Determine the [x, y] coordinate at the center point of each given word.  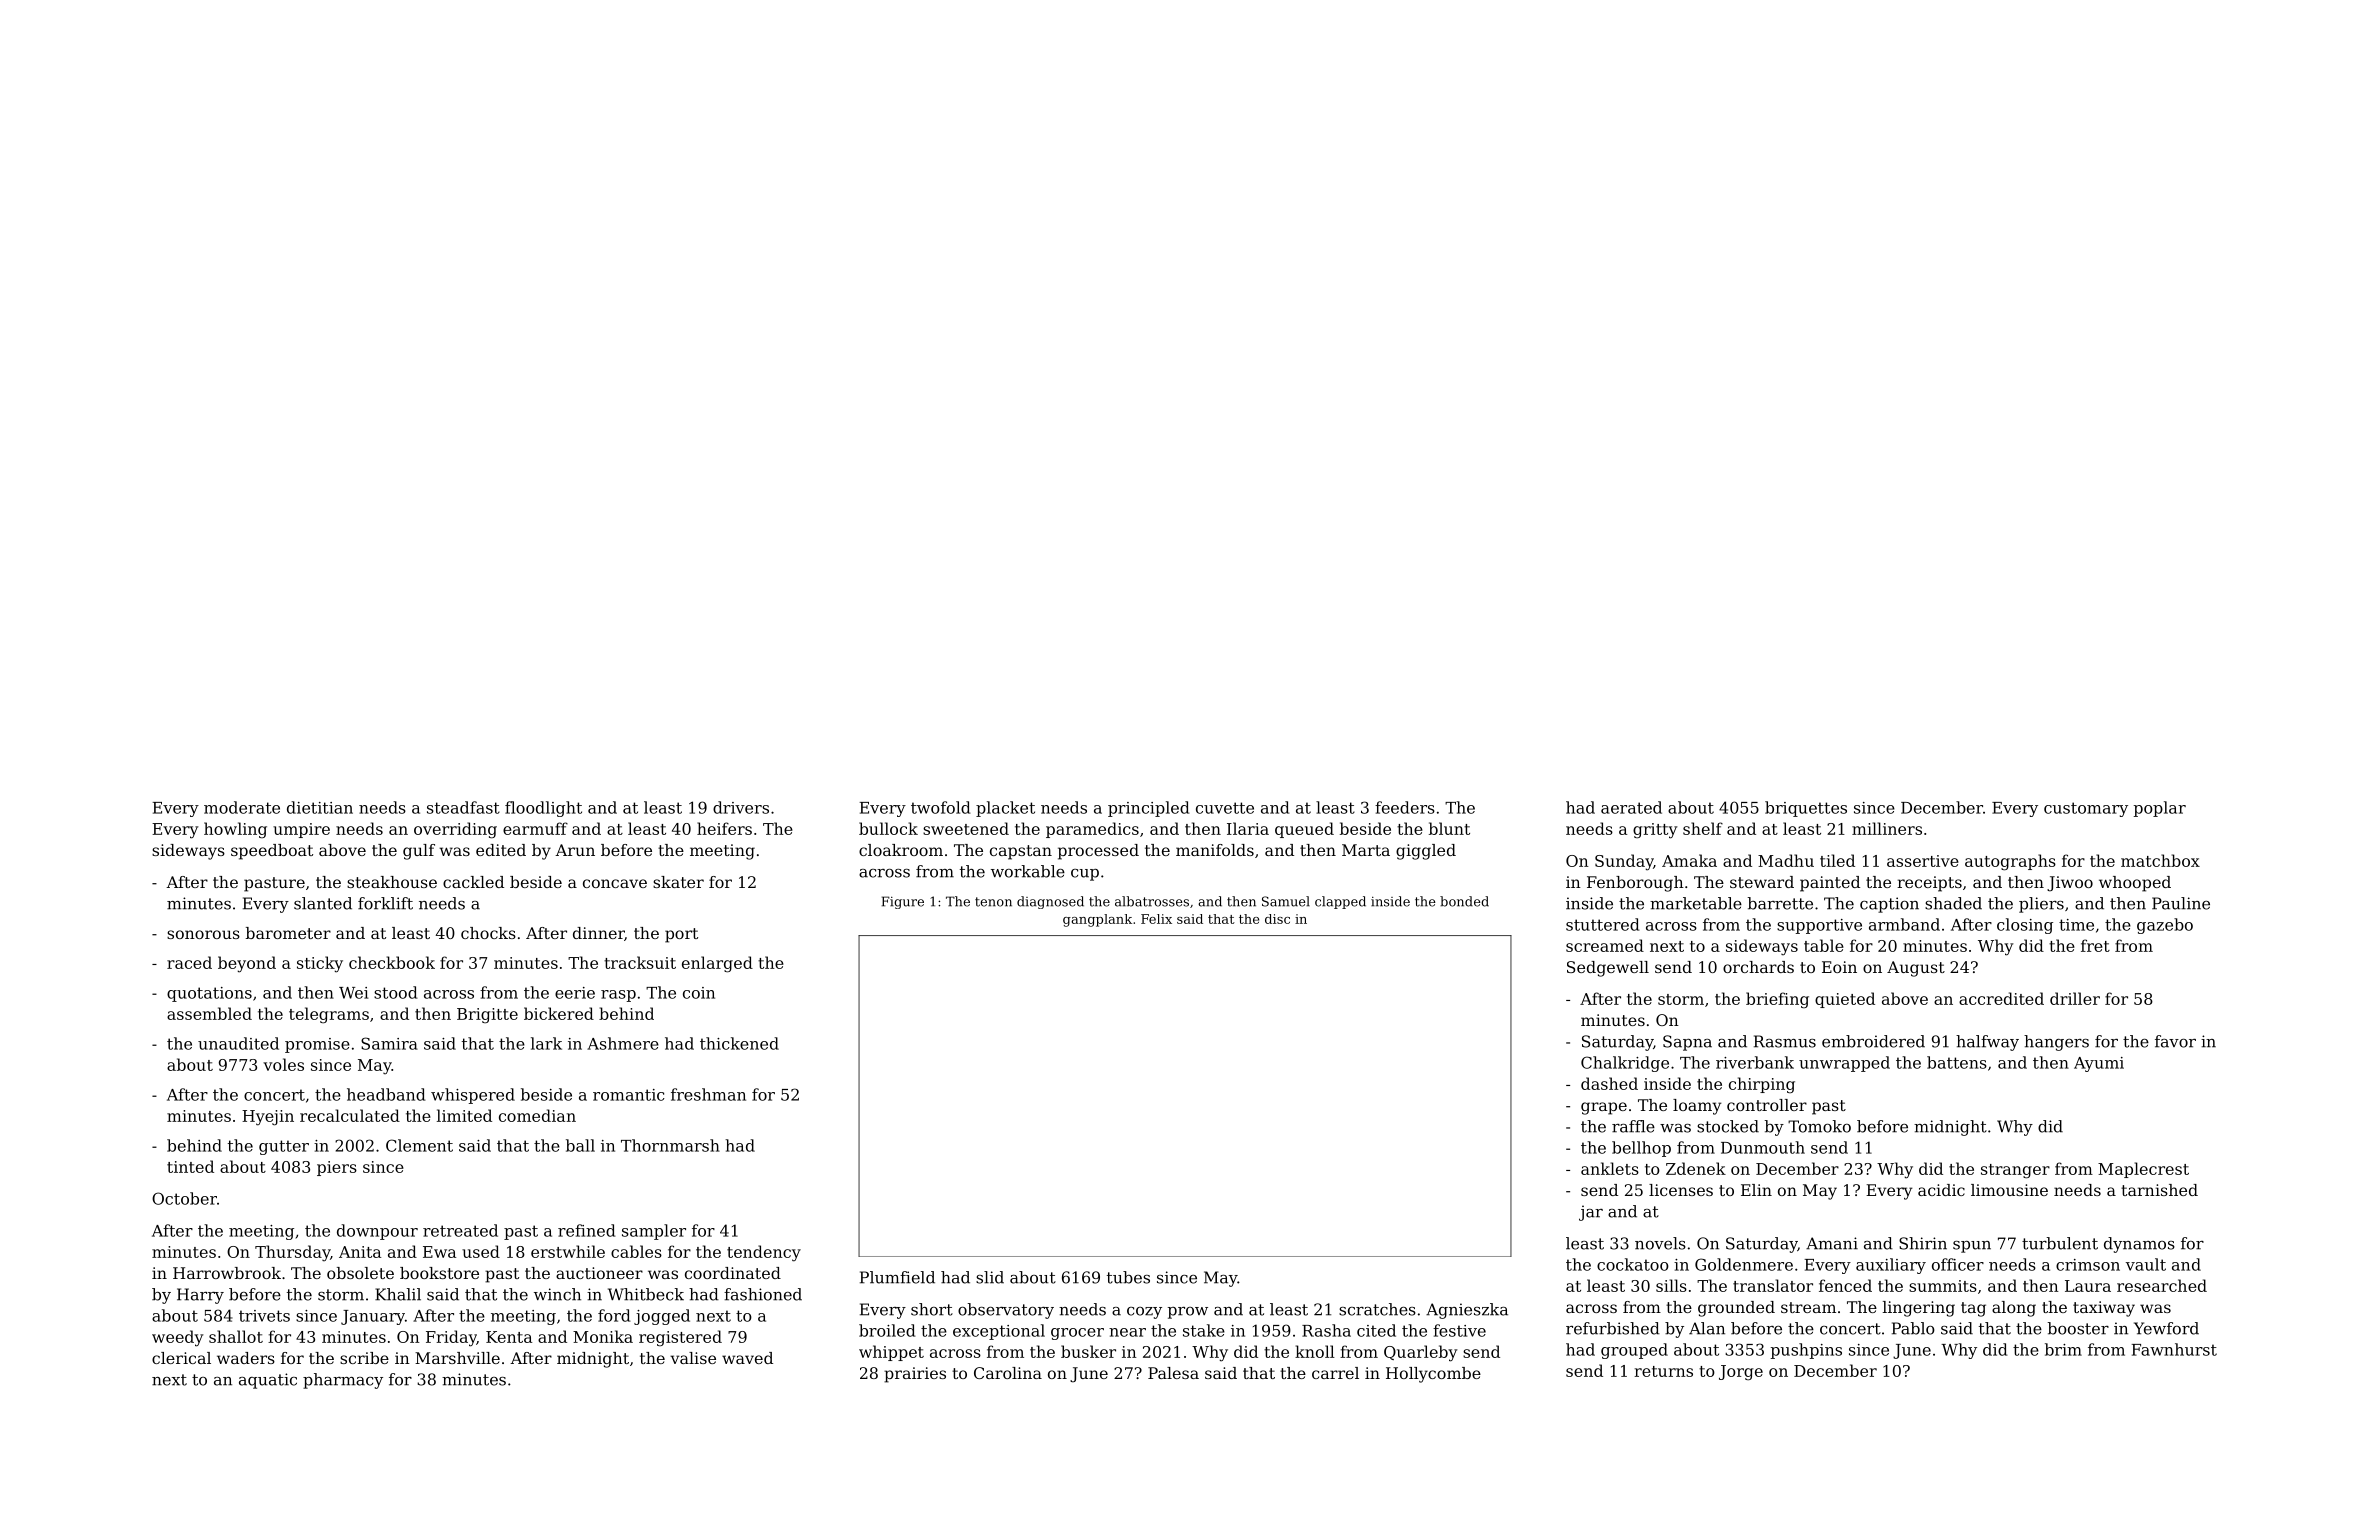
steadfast [463, 807]
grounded [1736, 1309]
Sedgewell [1608, 969]
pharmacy [343, 1381]
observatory [1006, 1311]
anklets [1610, 1168]
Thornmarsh [670, 1145]
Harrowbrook [227, 1273]
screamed [1605, 945]
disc [1277, 919]
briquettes [1806, 809]
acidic [1941, 1190]
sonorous [203, 934]
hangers [2056, 1043]
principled [1149, 809]
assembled [209, 1013]
